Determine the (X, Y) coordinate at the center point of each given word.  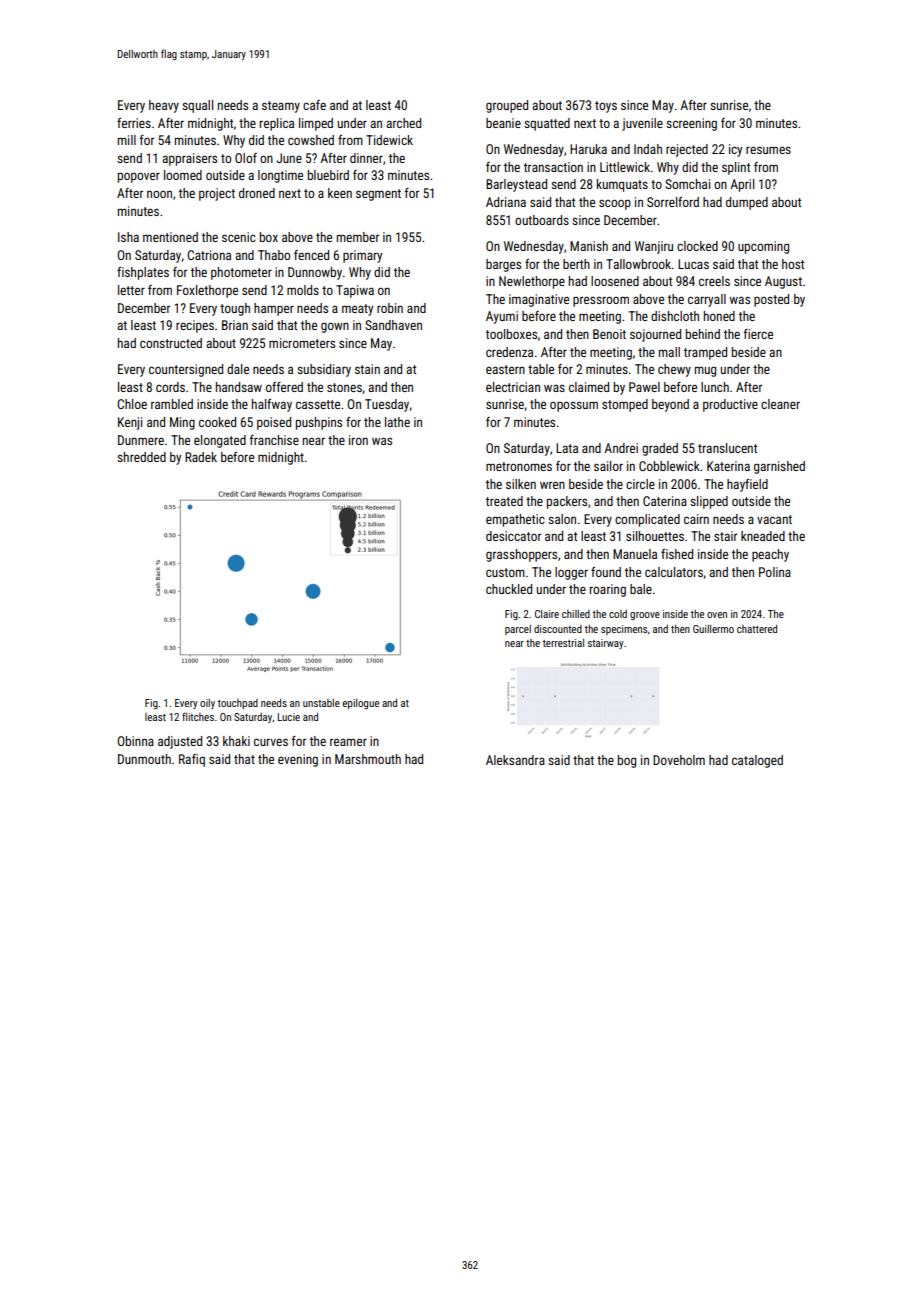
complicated (647, 520)
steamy (281, 107)
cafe (314, 105)
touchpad (238, 704)
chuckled (509, 589)
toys (606, 107)
